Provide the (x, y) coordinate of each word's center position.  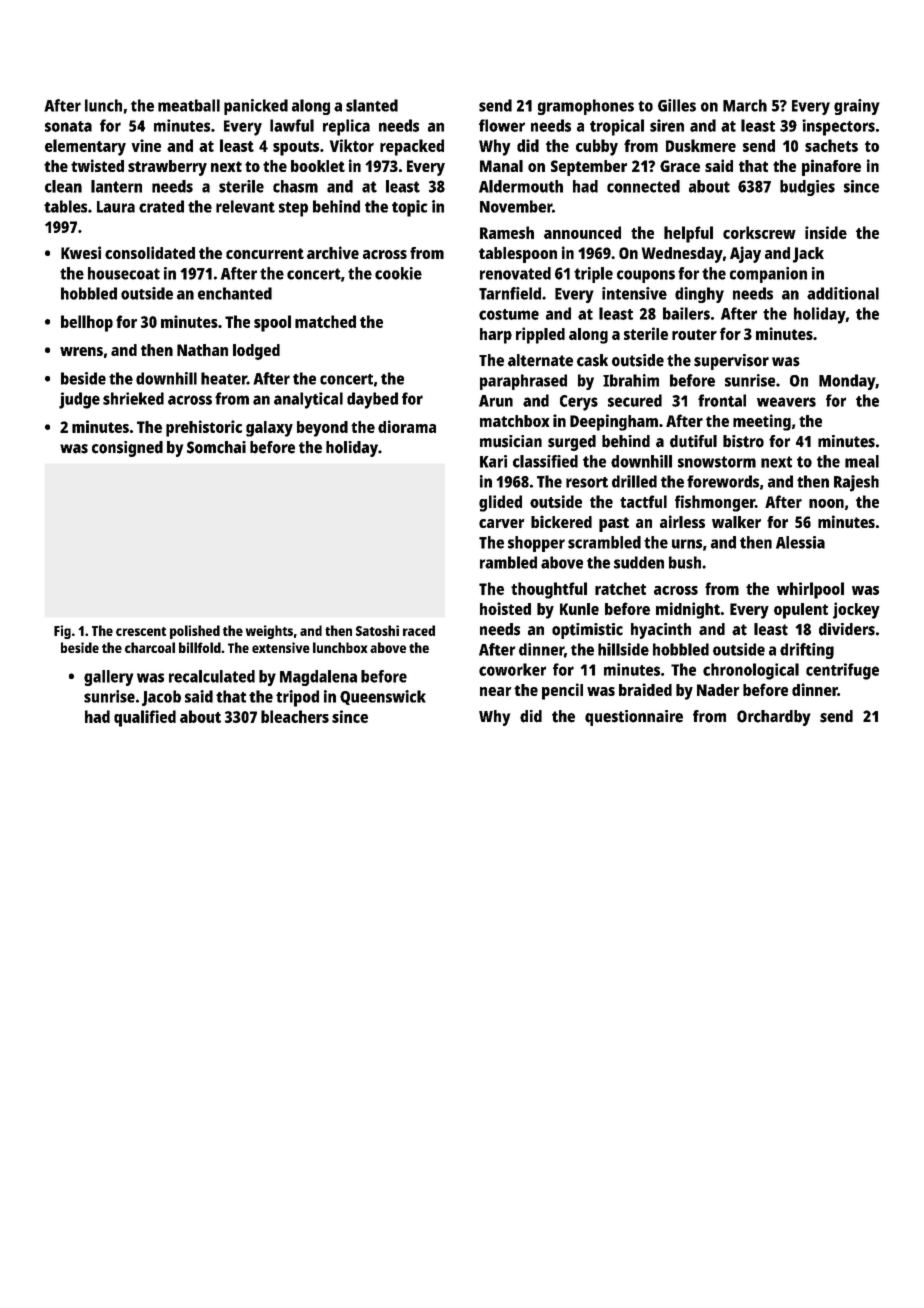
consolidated (150, 252)
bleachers (295, 716)
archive (333, 252)
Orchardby (774, 718)
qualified (145, 718)
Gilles (677, 105)
